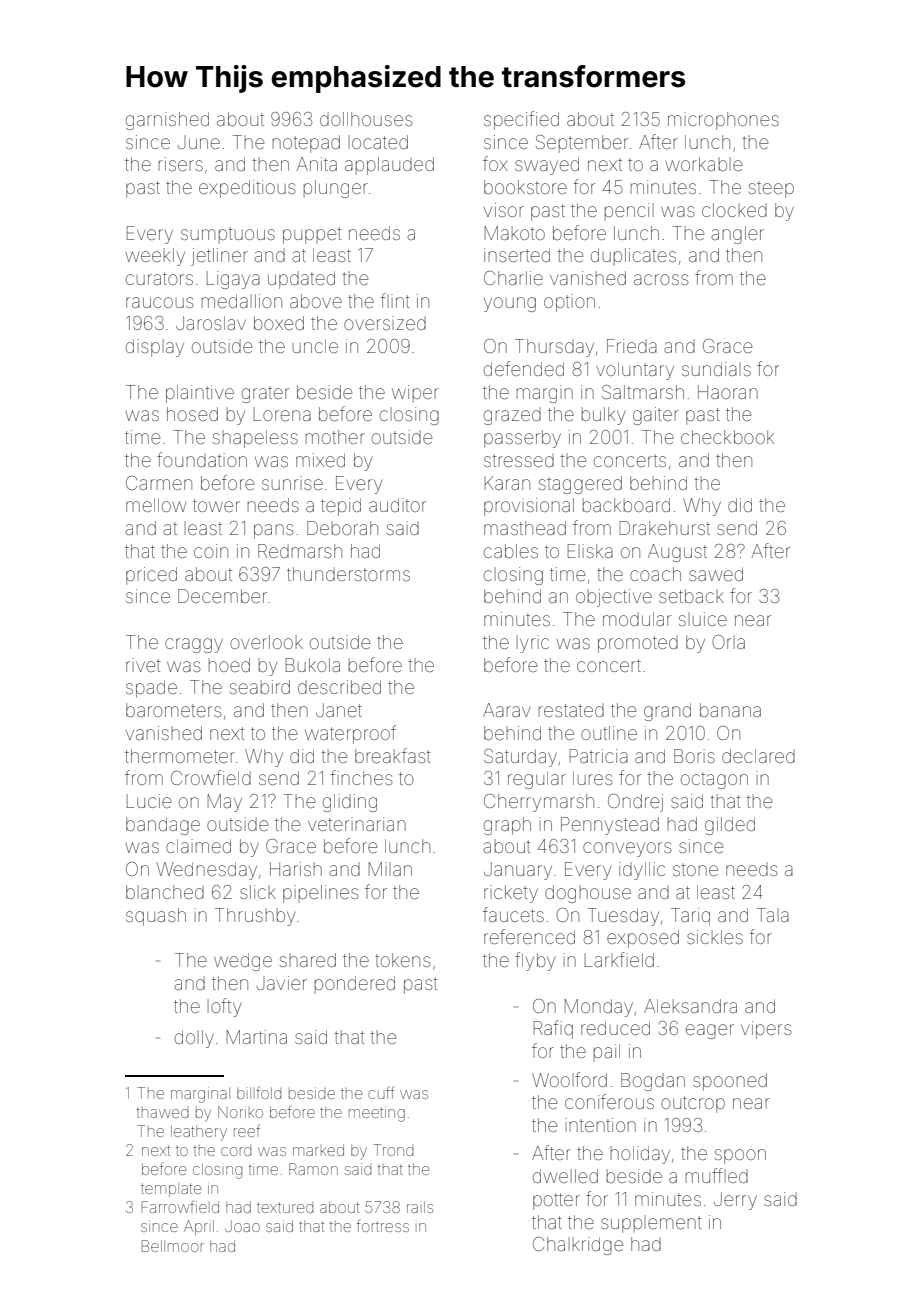 This screenshot has width=924, height=1311. What do you see at coordinates (635, 371) in the screenshot?
I see `voluntary` at bounding box center [635, 371].
